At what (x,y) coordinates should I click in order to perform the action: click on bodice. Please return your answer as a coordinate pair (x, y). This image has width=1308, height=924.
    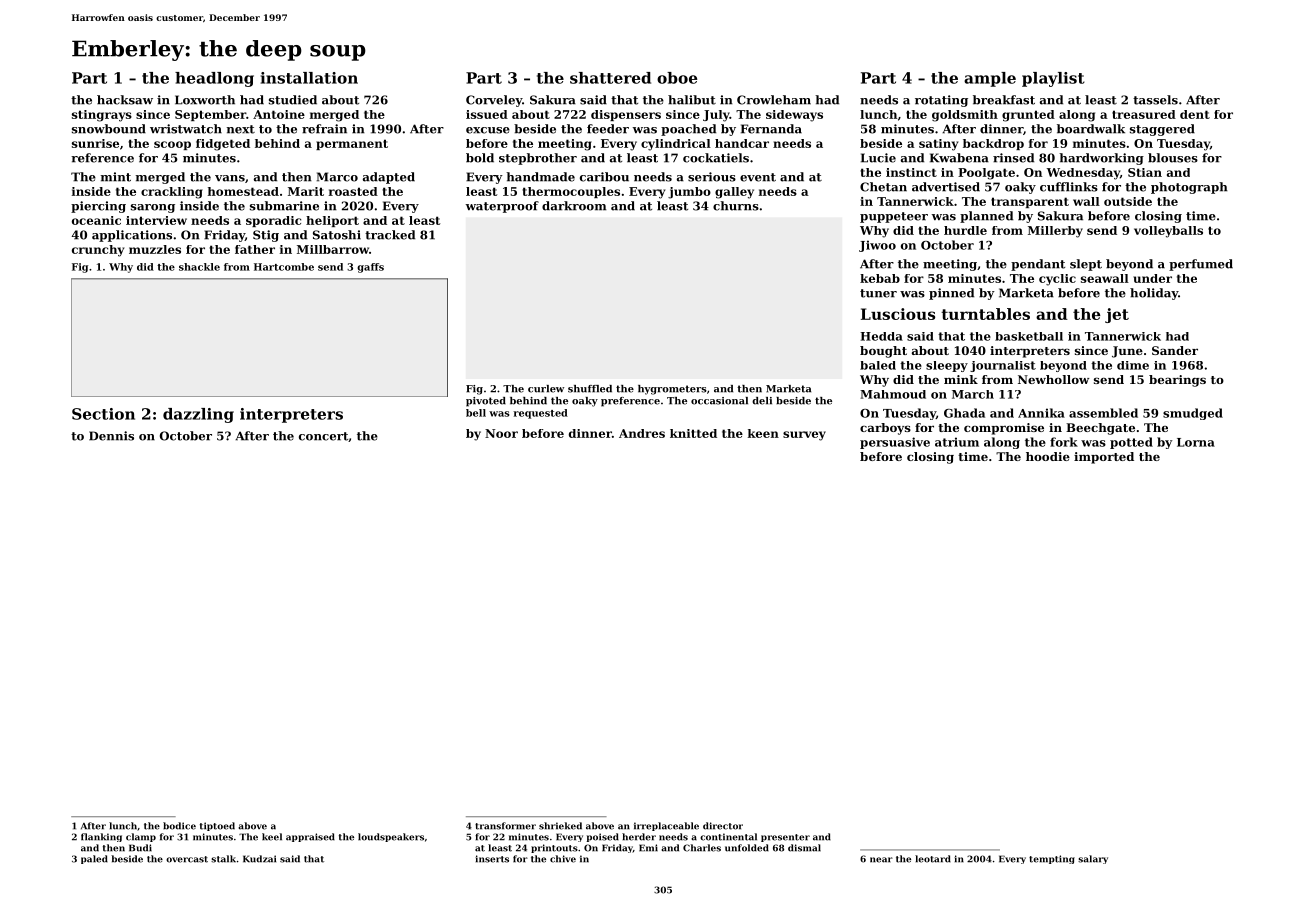
    Looking at the image, I should click on (179, 826).
